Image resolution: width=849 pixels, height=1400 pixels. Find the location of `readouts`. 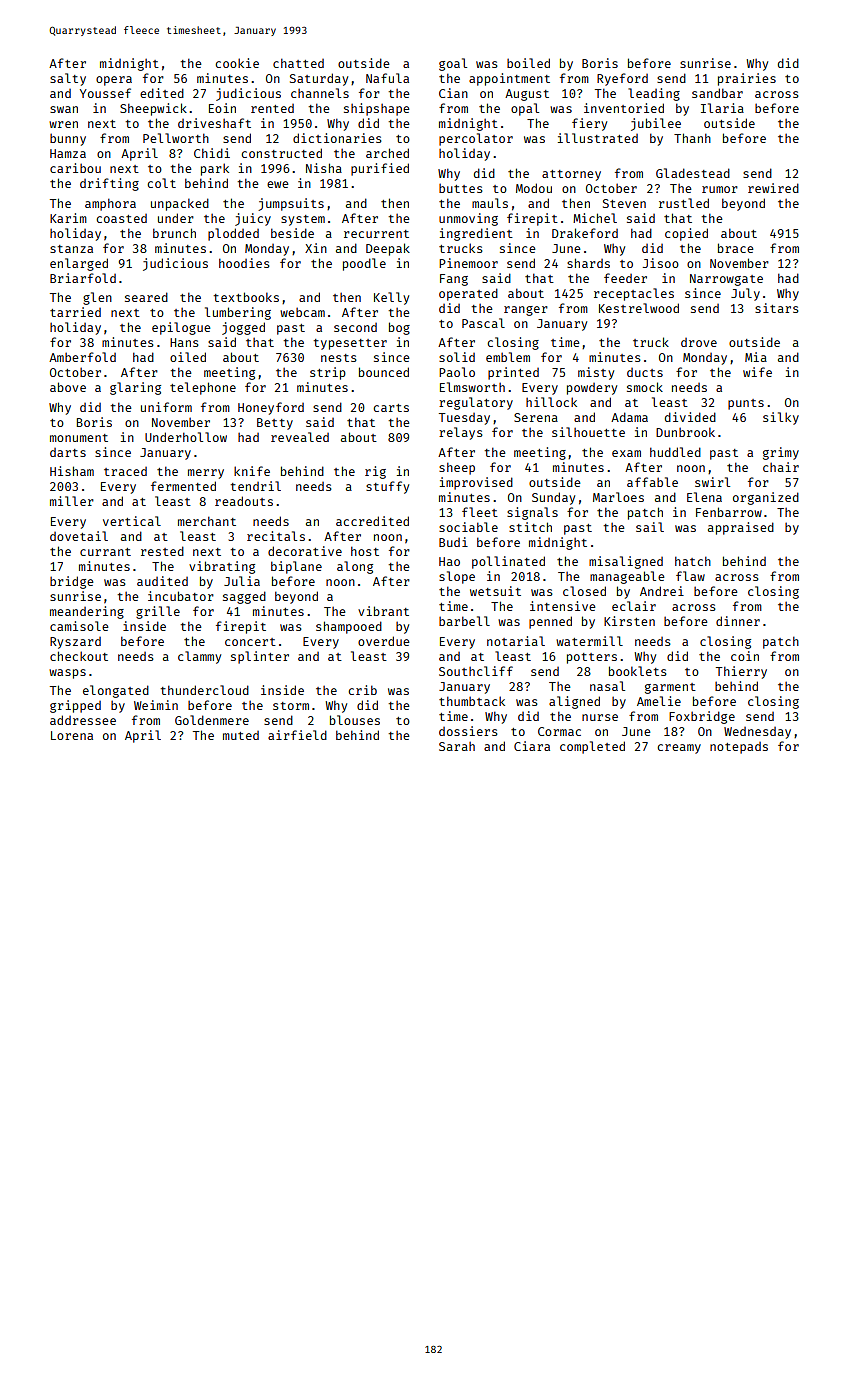

readouts is located at coordinates (244, 501).
